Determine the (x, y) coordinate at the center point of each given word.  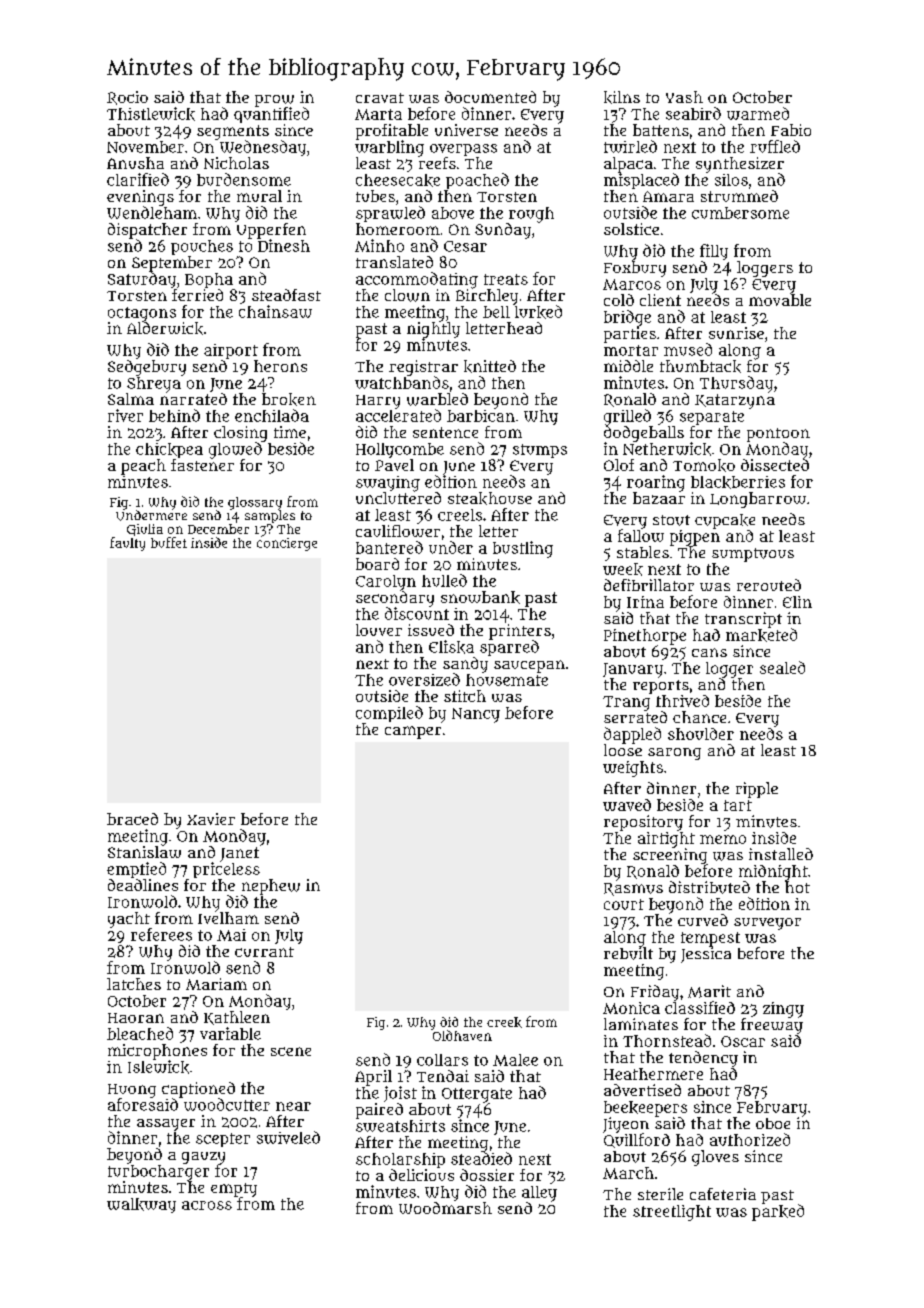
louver (379, 630)
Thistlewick (151, 114)
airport (231, 351)
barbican (481, 416)
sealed (782, 667)
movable (780, 300)
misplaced (641, 181)
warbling (389, 148)
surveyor (767, 924)
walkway (141, 1205)
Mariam (216, 984)
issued (431, 630)
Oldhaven (462, 1035)
